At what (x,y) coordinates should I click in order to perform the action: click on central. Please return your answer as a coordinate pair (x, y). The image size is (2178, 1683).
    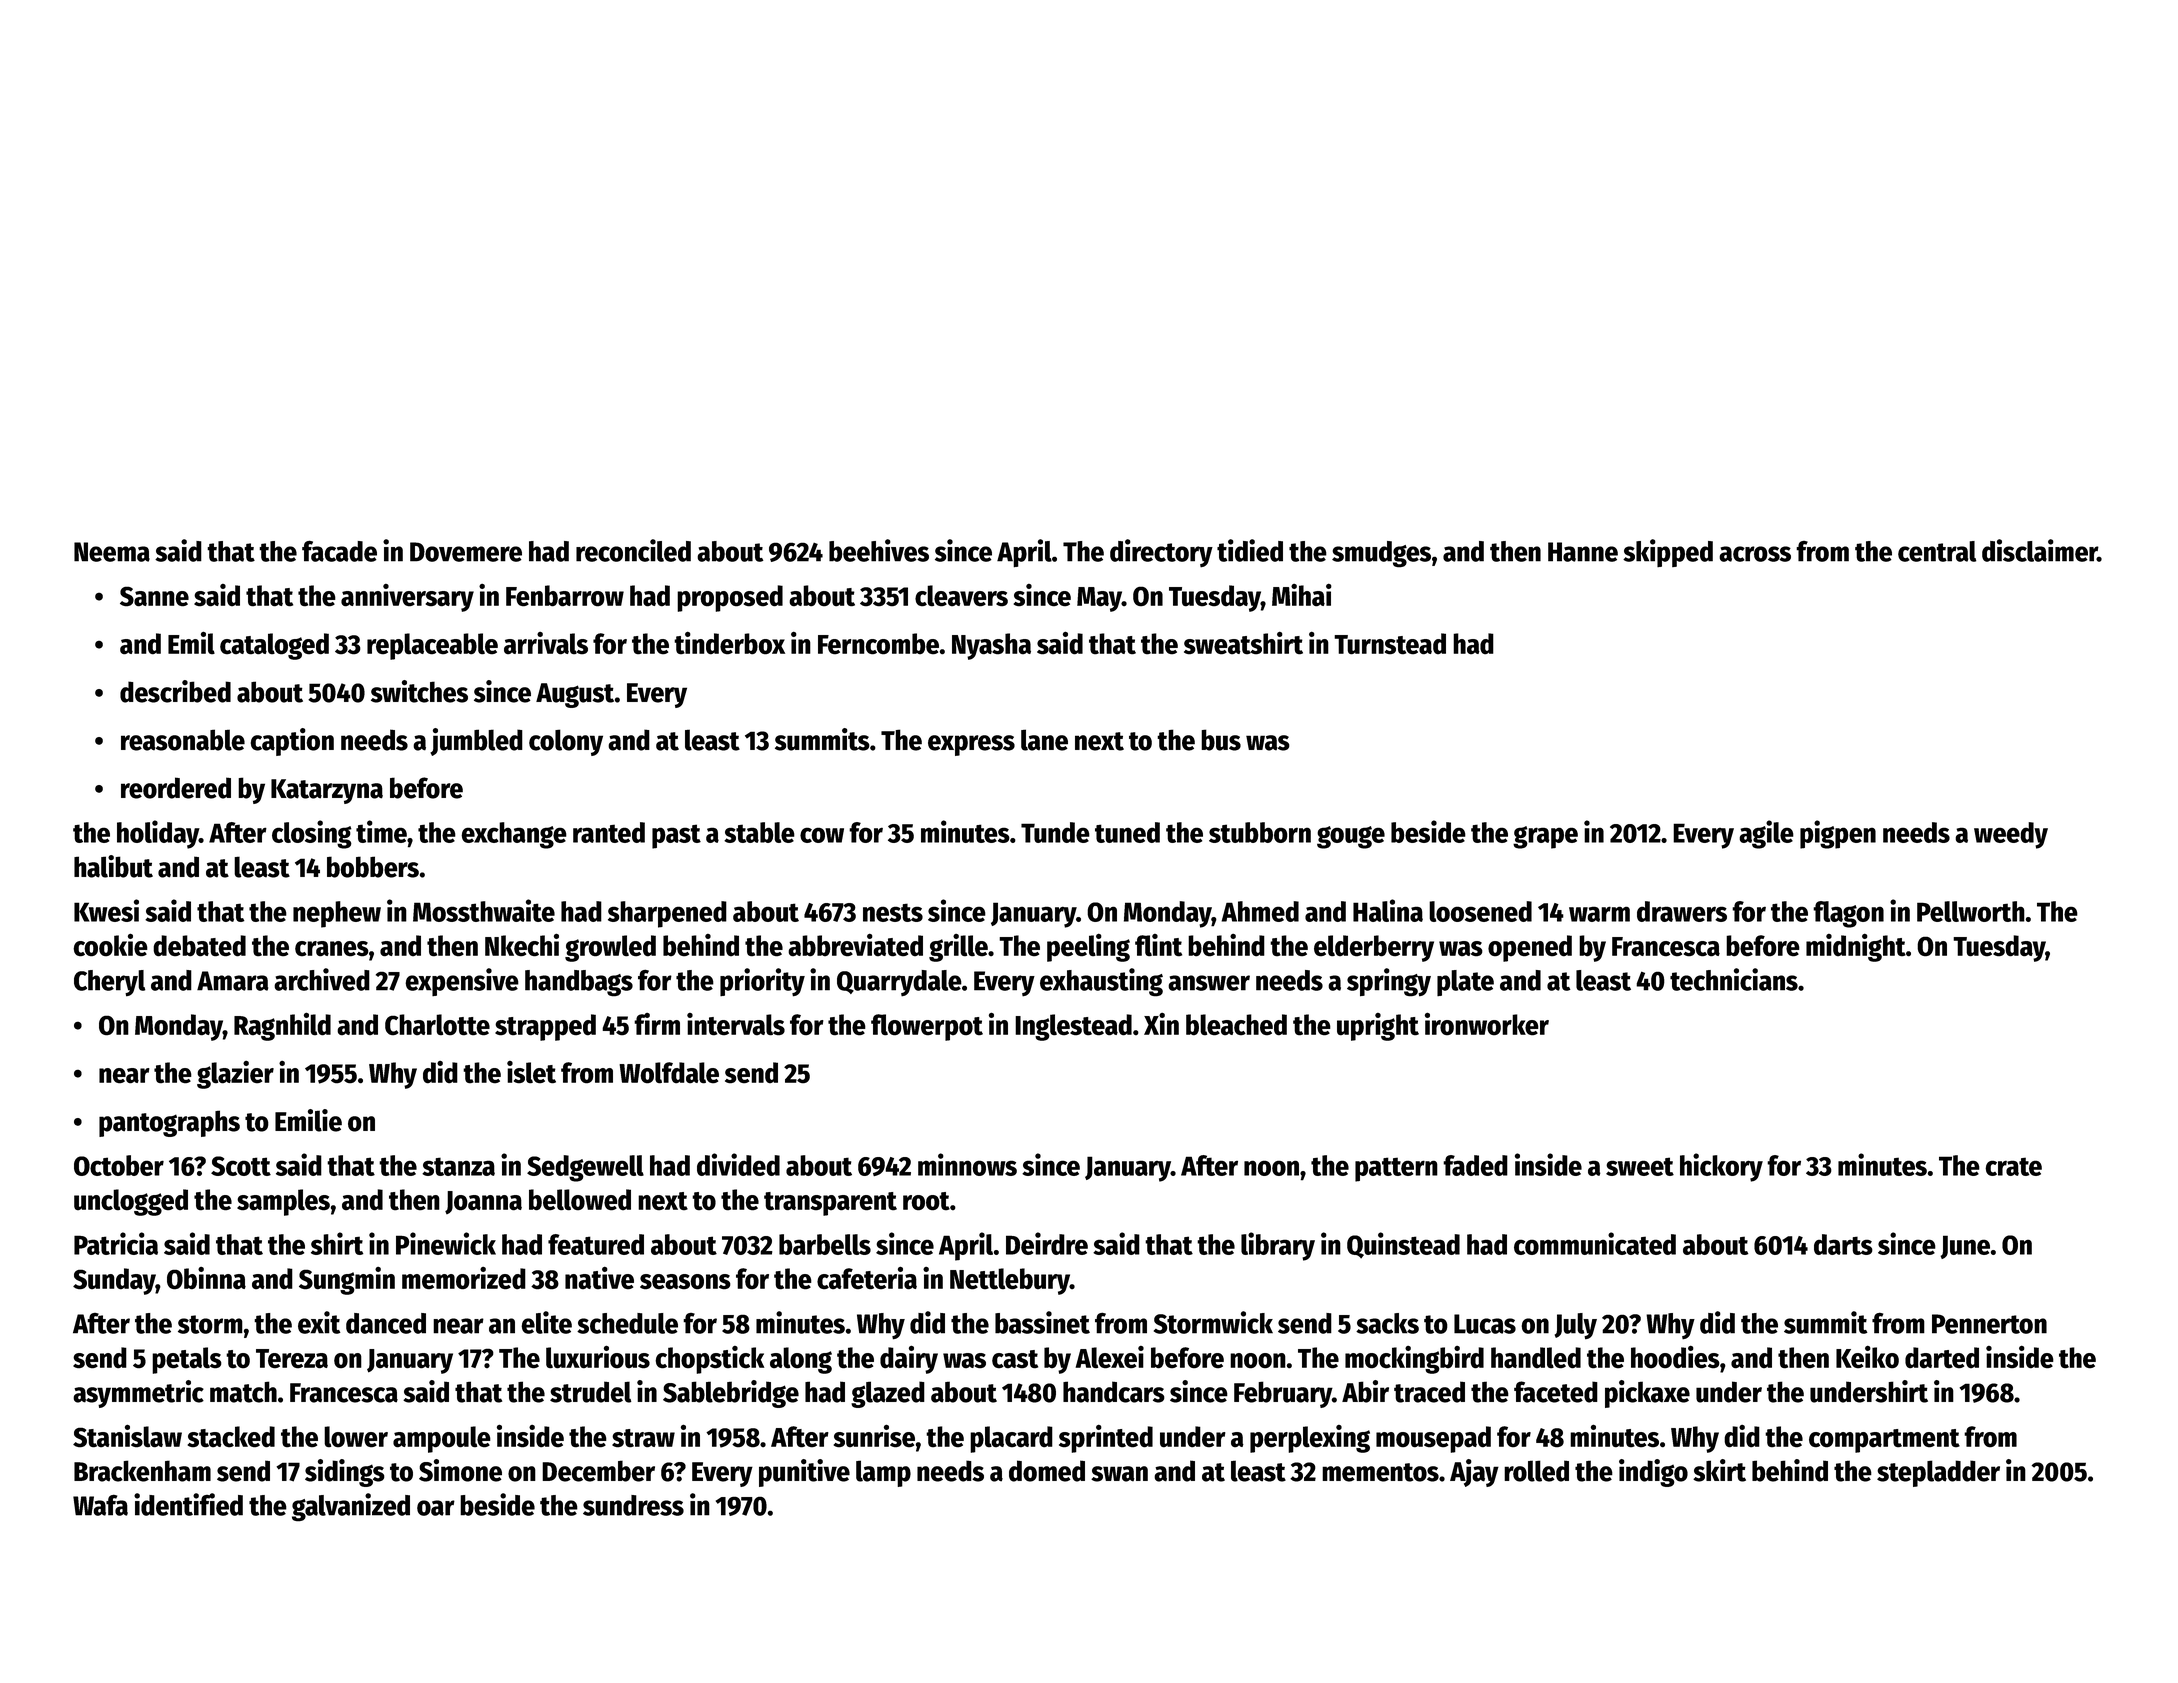
    Looking at the image, I should click on (1937, 551).
